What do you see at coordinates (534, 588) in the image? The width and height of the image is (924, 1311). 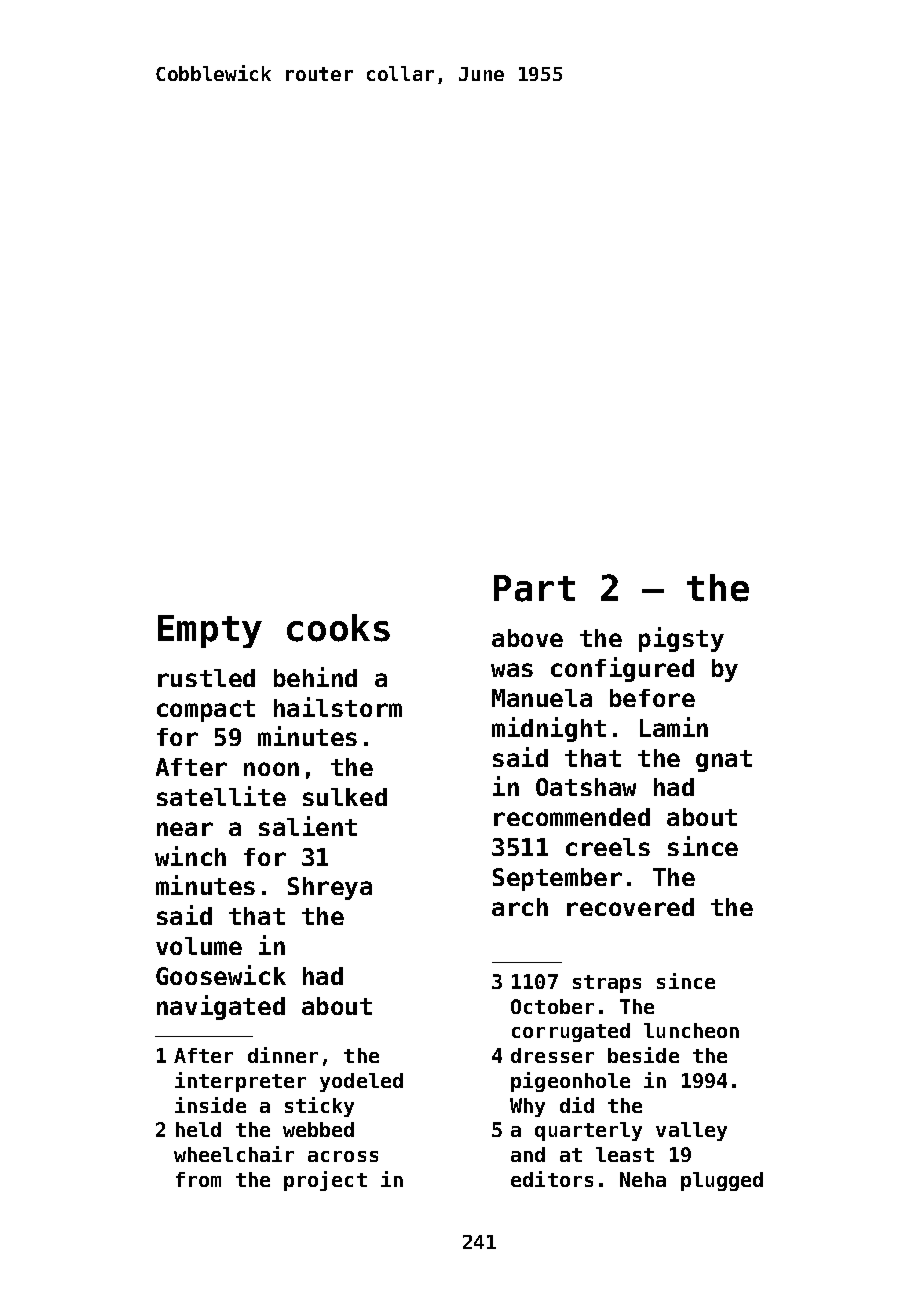 I see `Part` at bounding box center [534, 588].
